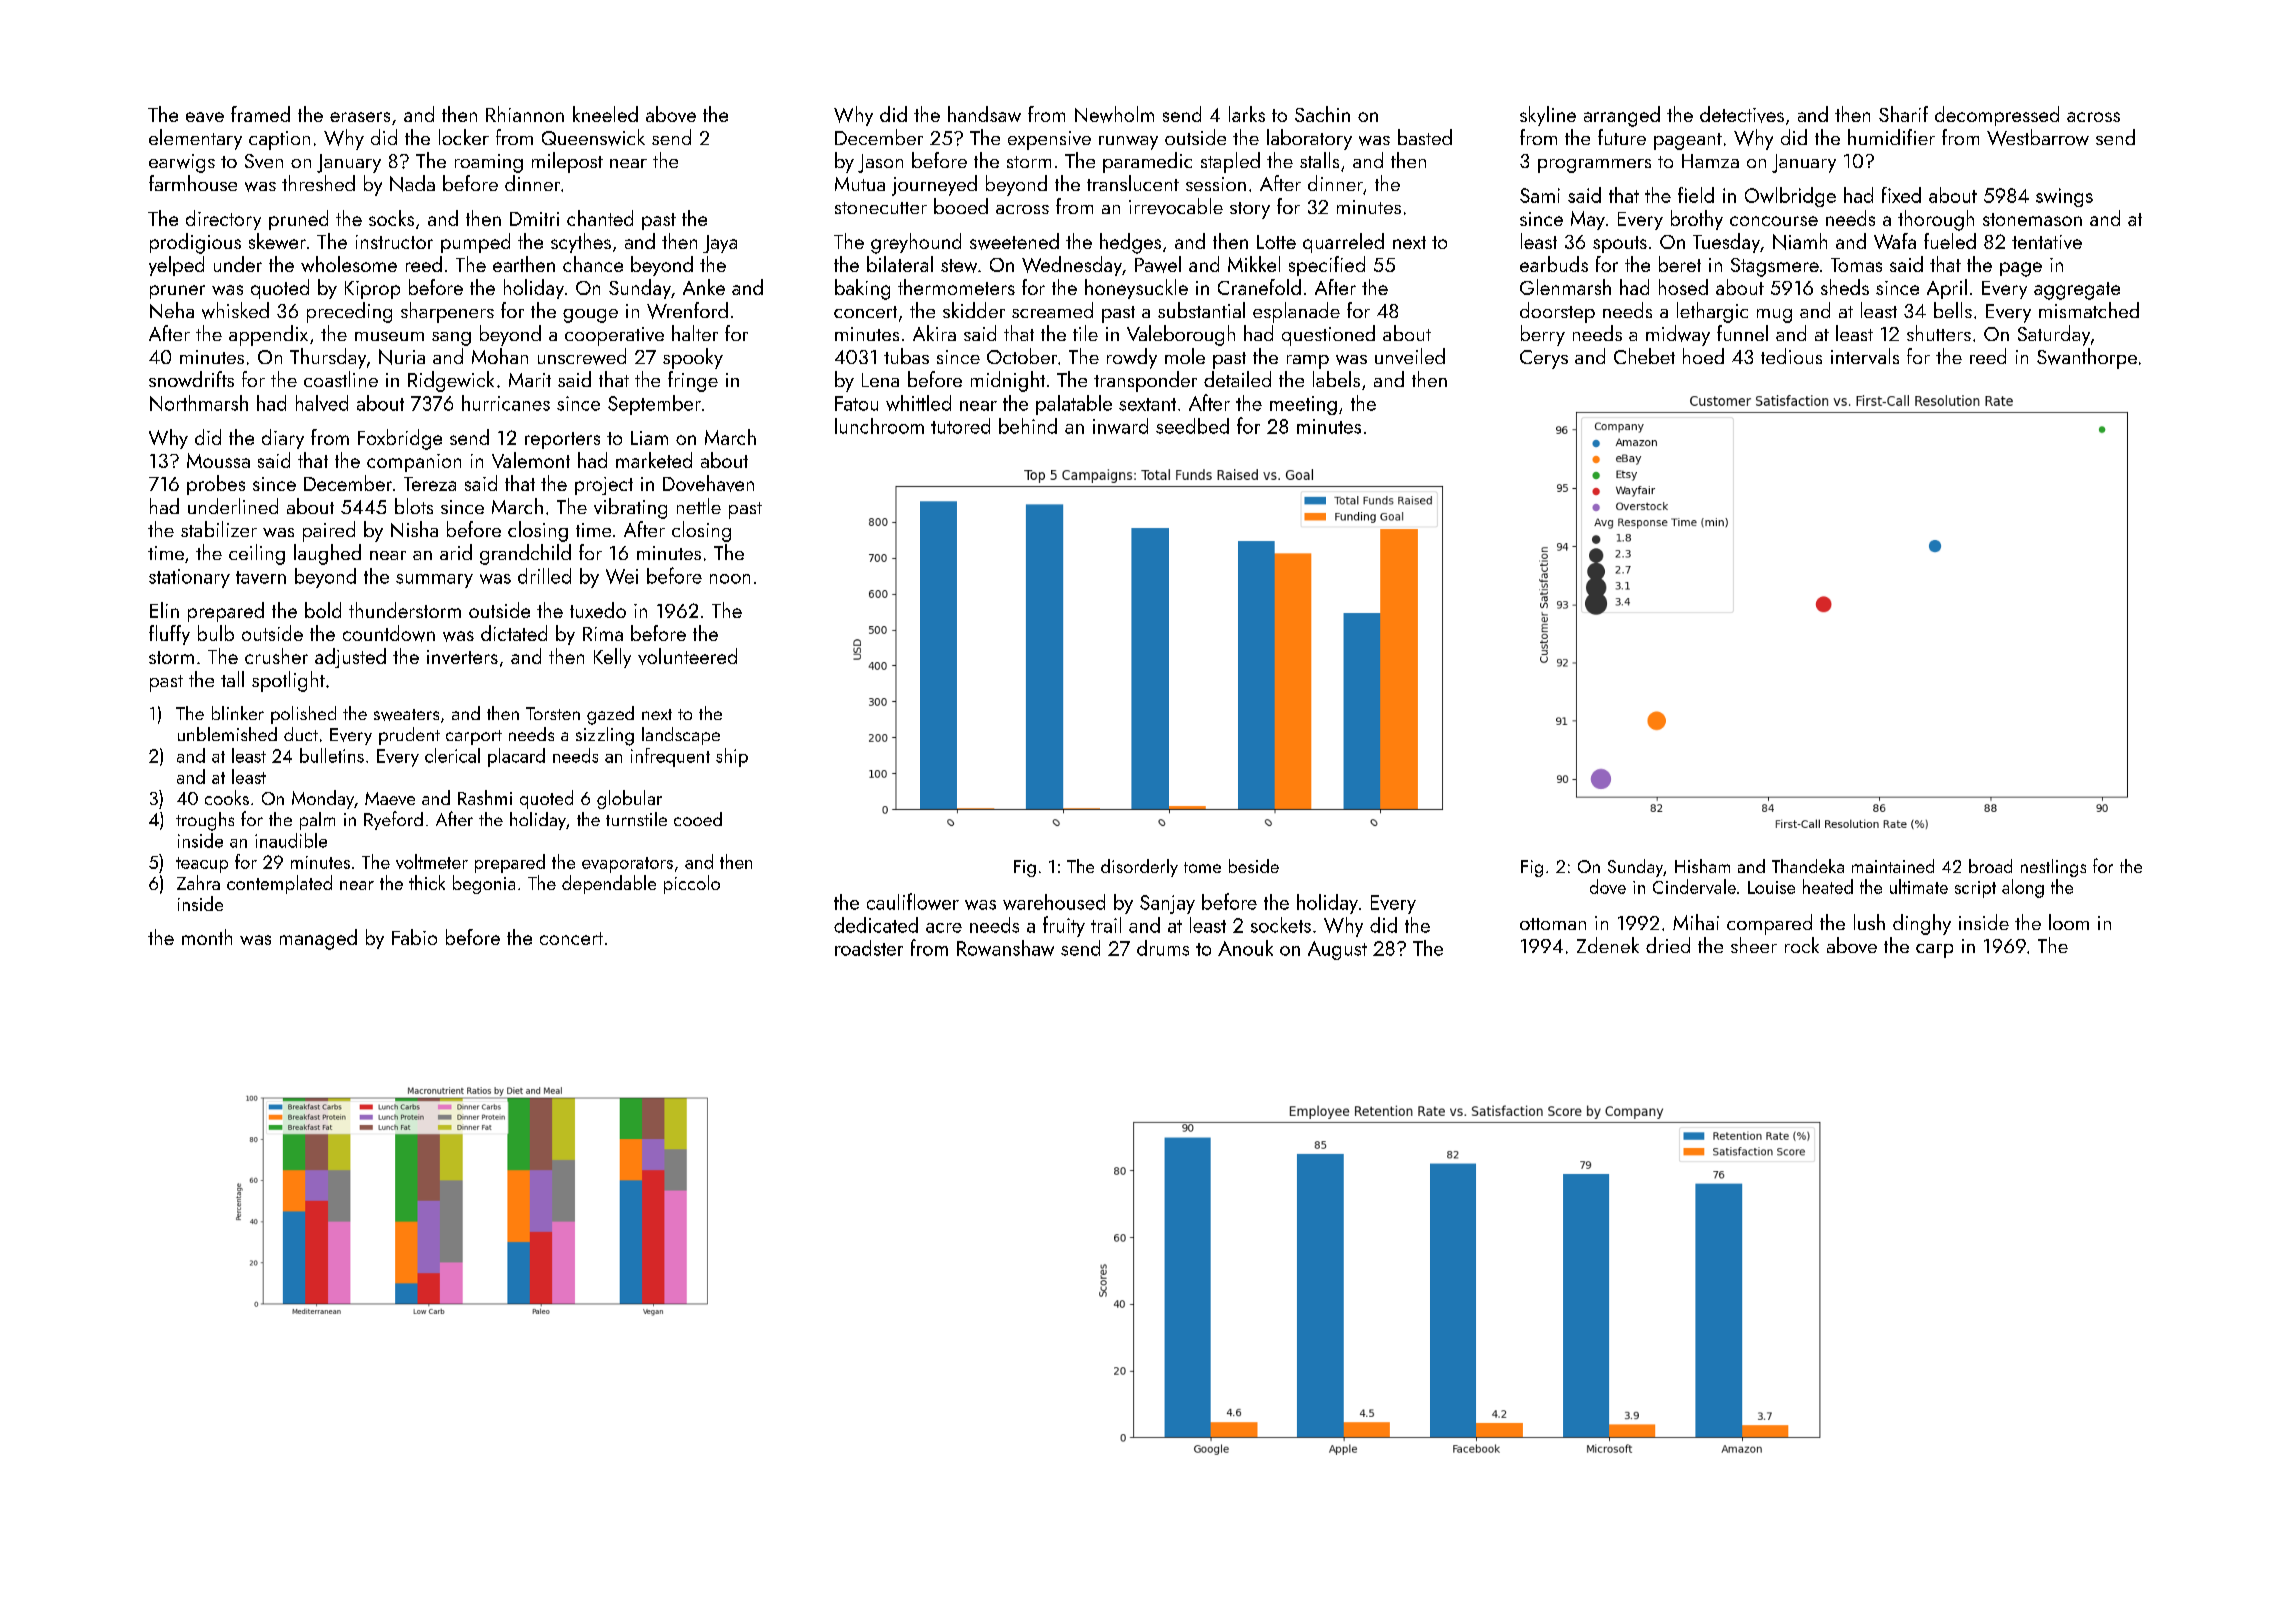 Image resolution: width=2292 pixels, height=1620 pixels. Describe the element at coordinates (1322, 114) in the screenshot. I see `Sachin` at that location.
